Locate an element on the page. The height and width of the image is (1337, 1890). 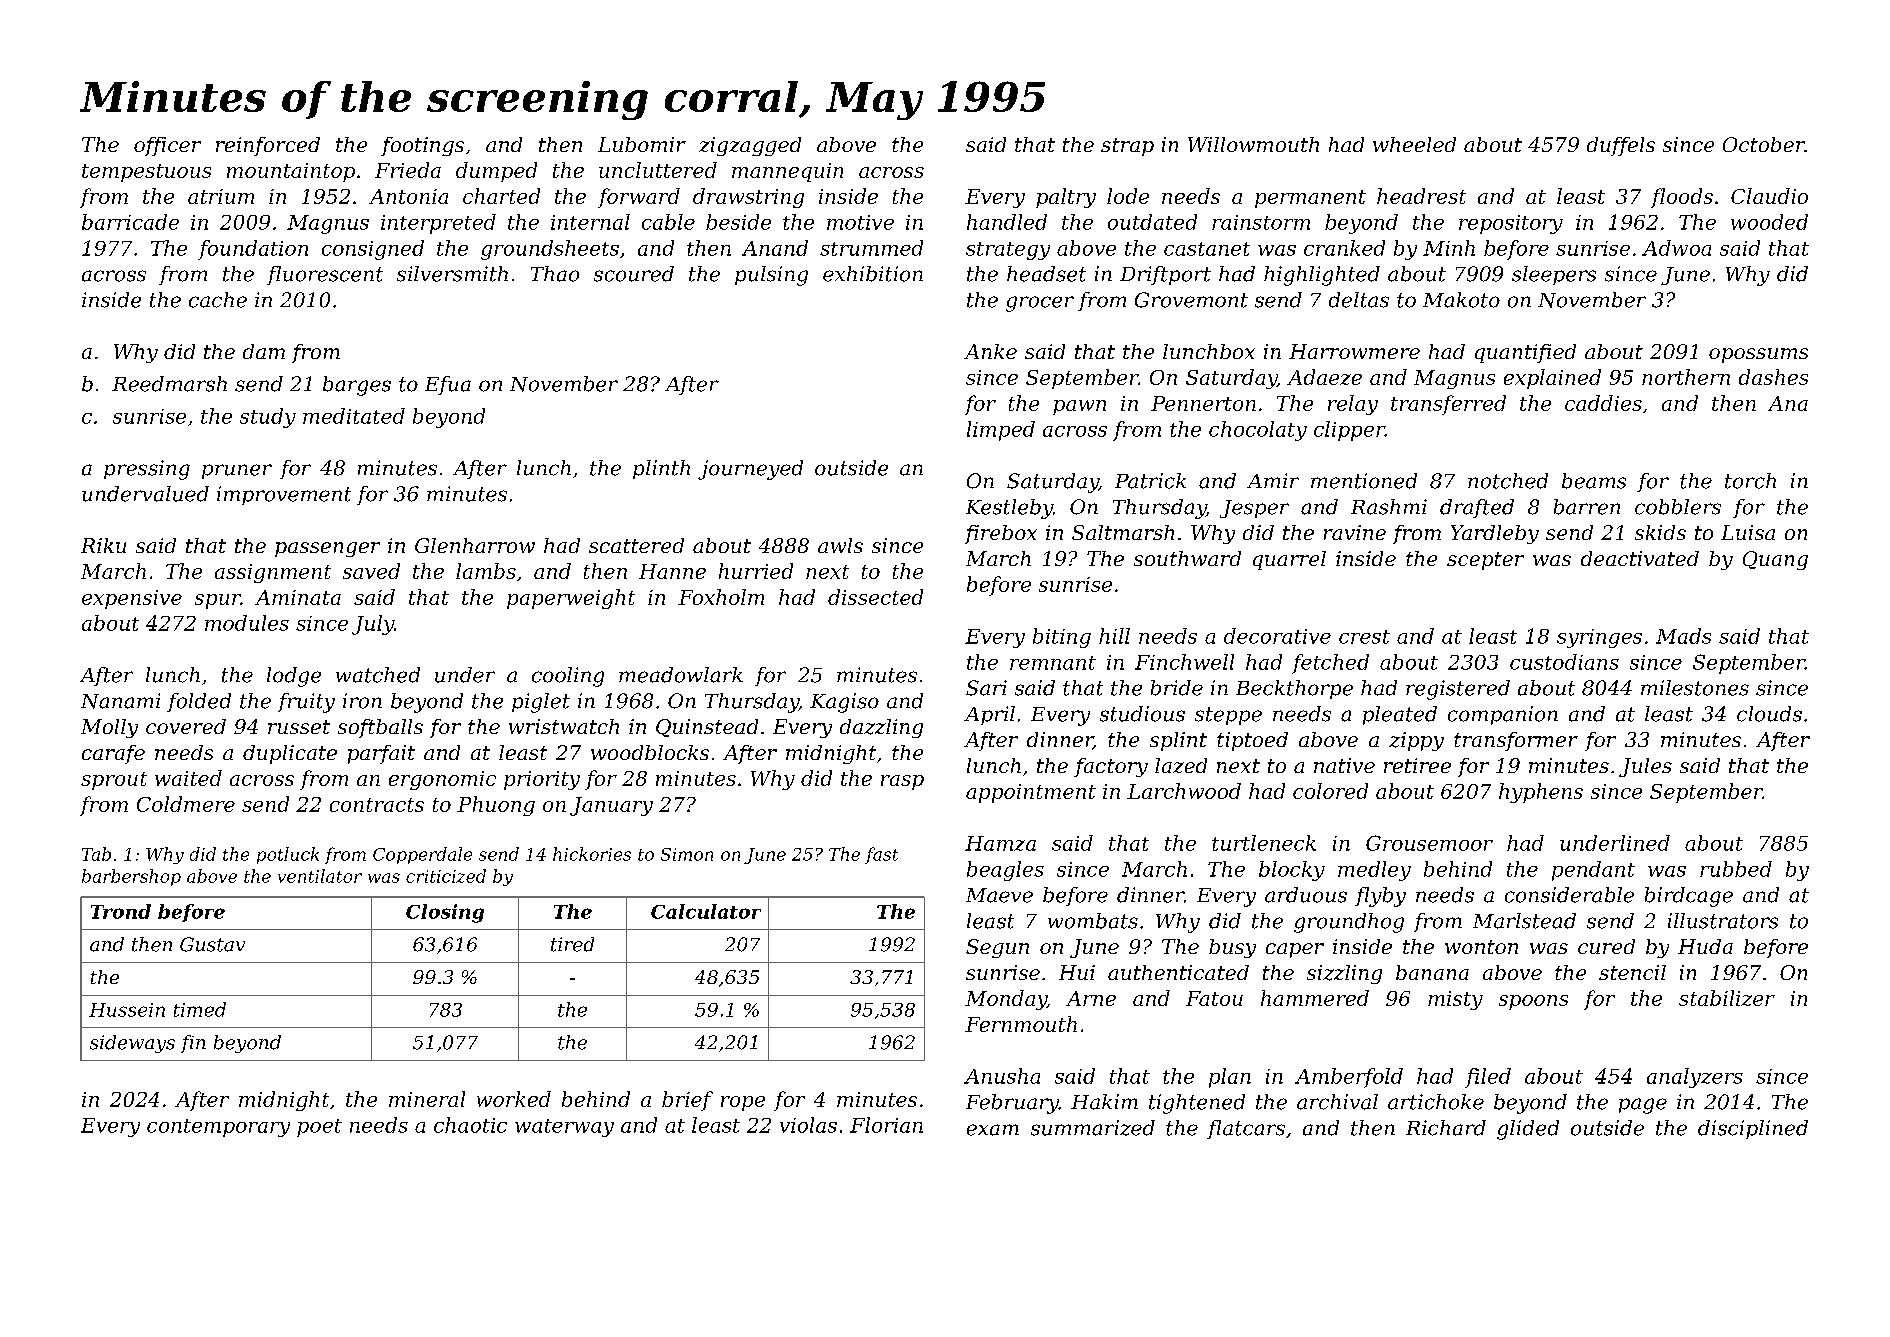
hickories is located at coordinates (592, 854).
